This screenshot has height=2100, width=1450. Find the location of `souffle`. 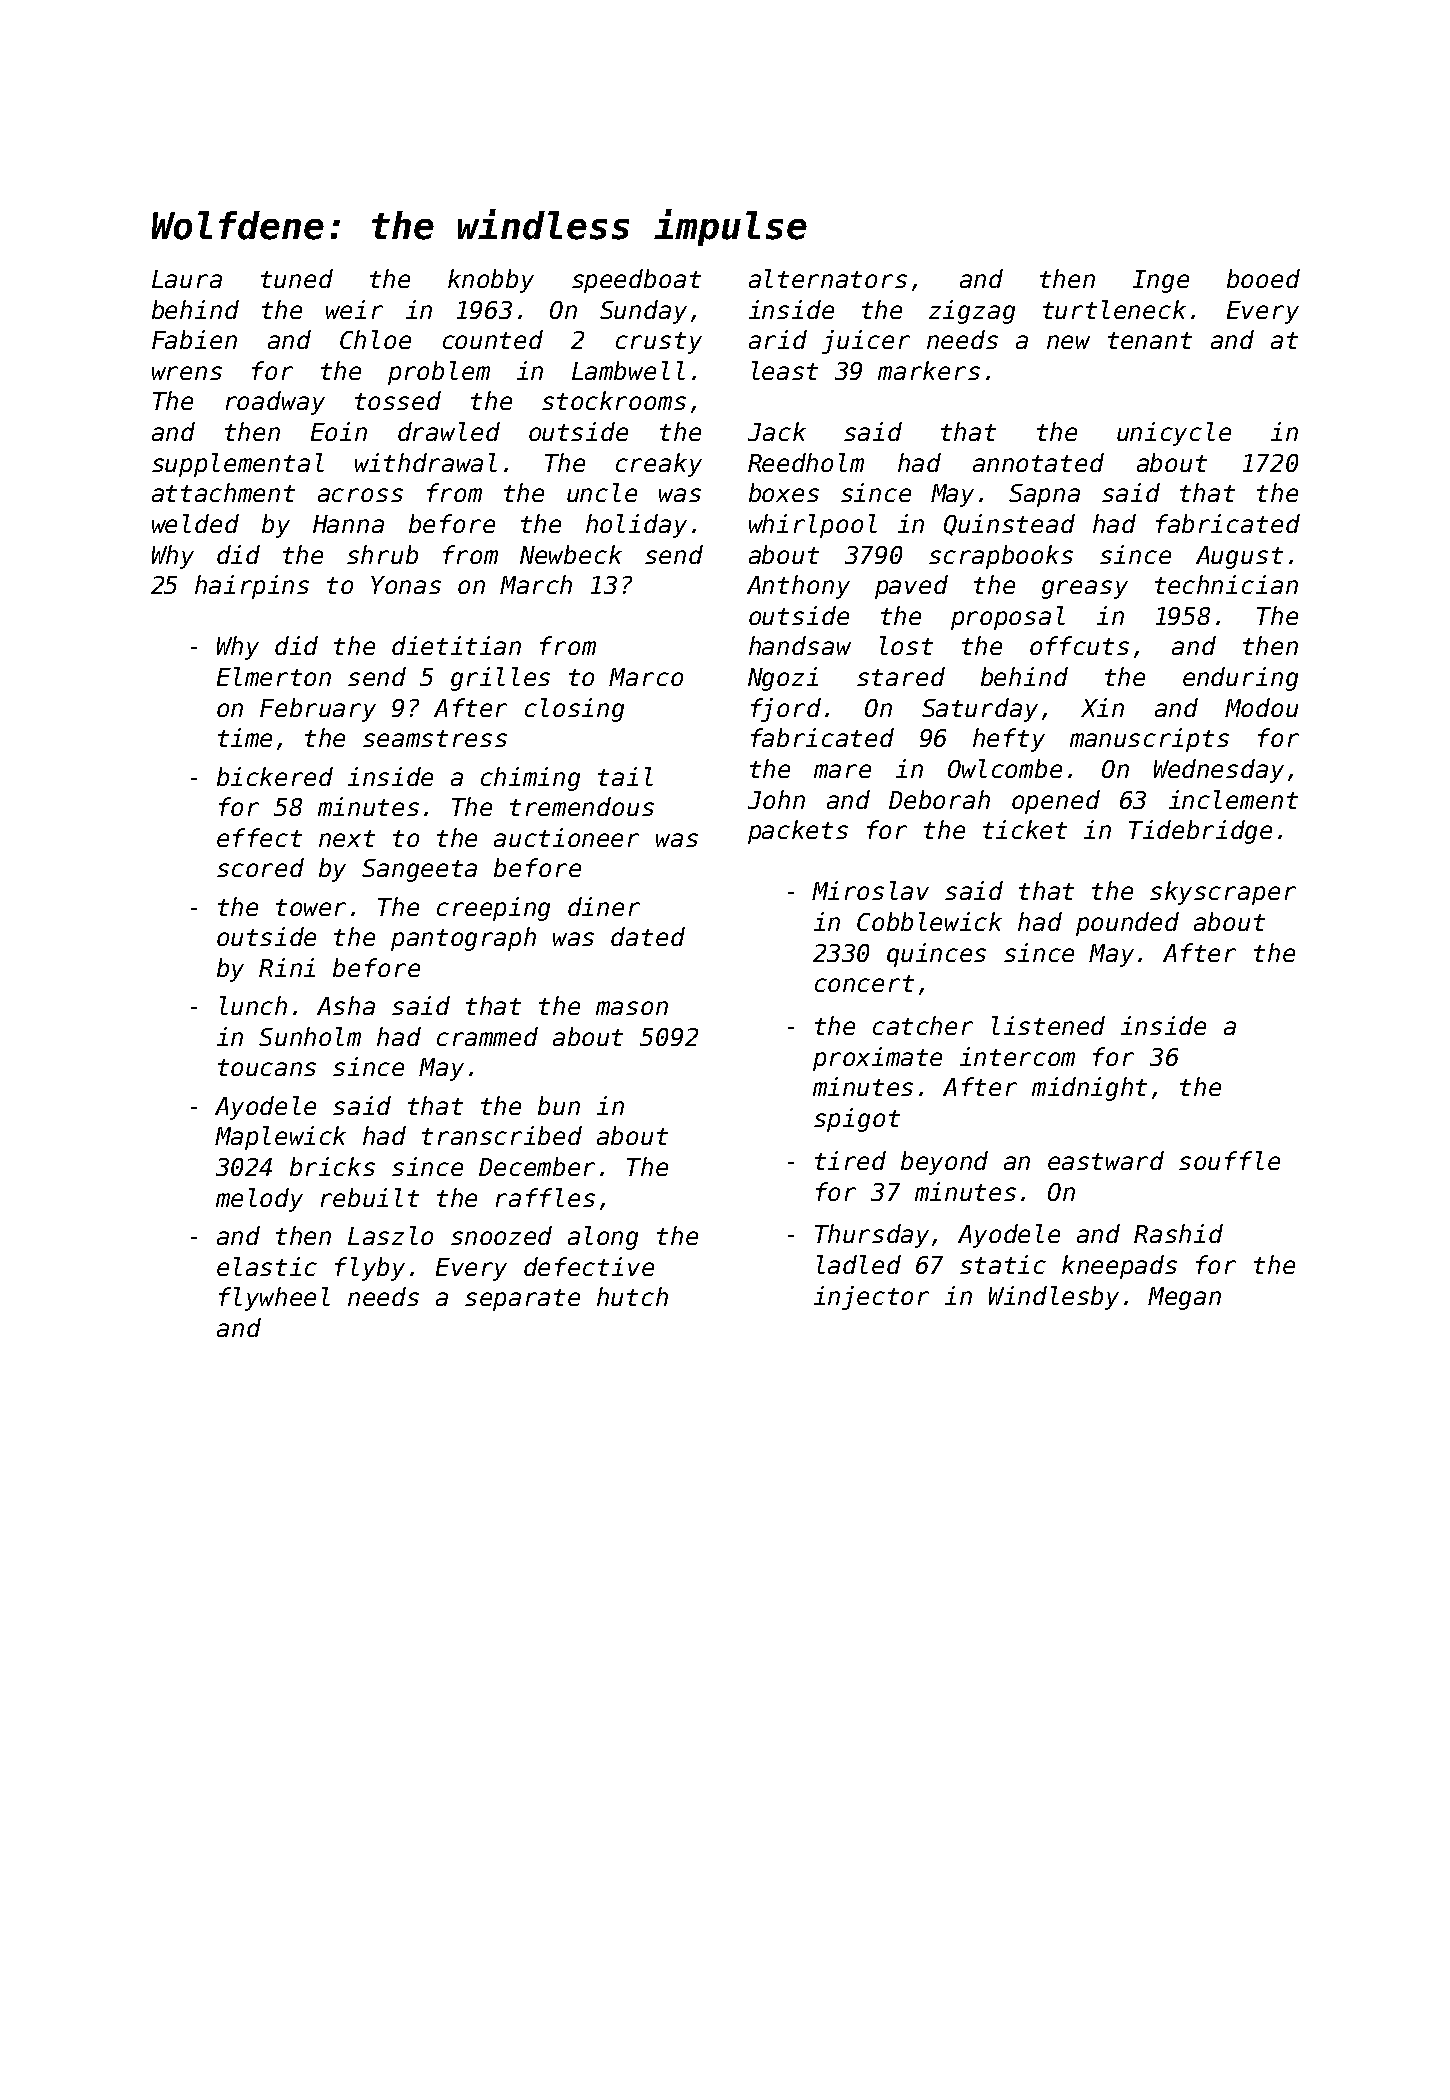

souffle is located at coordinates (1229, 1160).
